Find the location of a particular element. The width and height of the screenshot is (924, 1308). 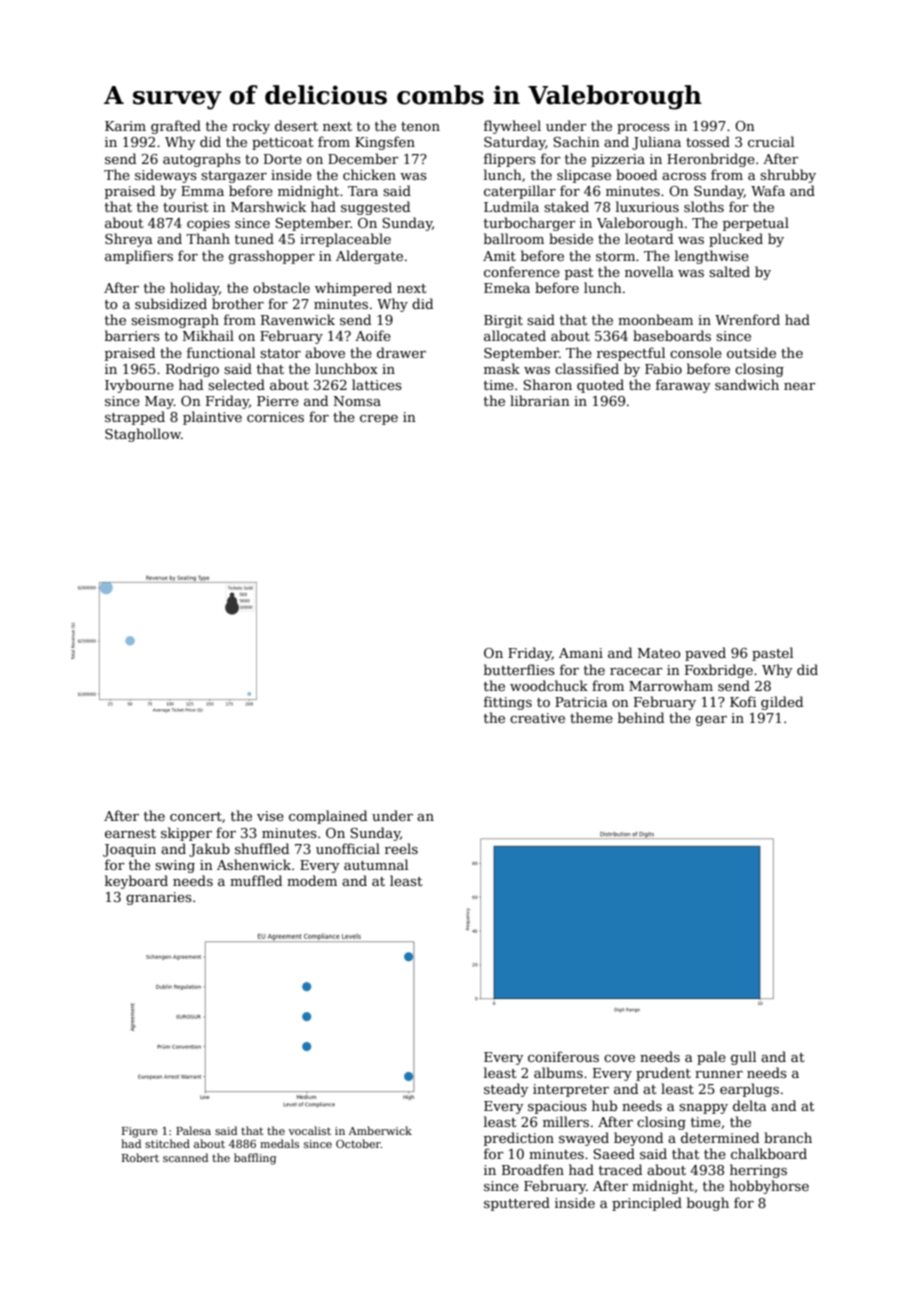

Karim is located at coordinates (125, 126).
